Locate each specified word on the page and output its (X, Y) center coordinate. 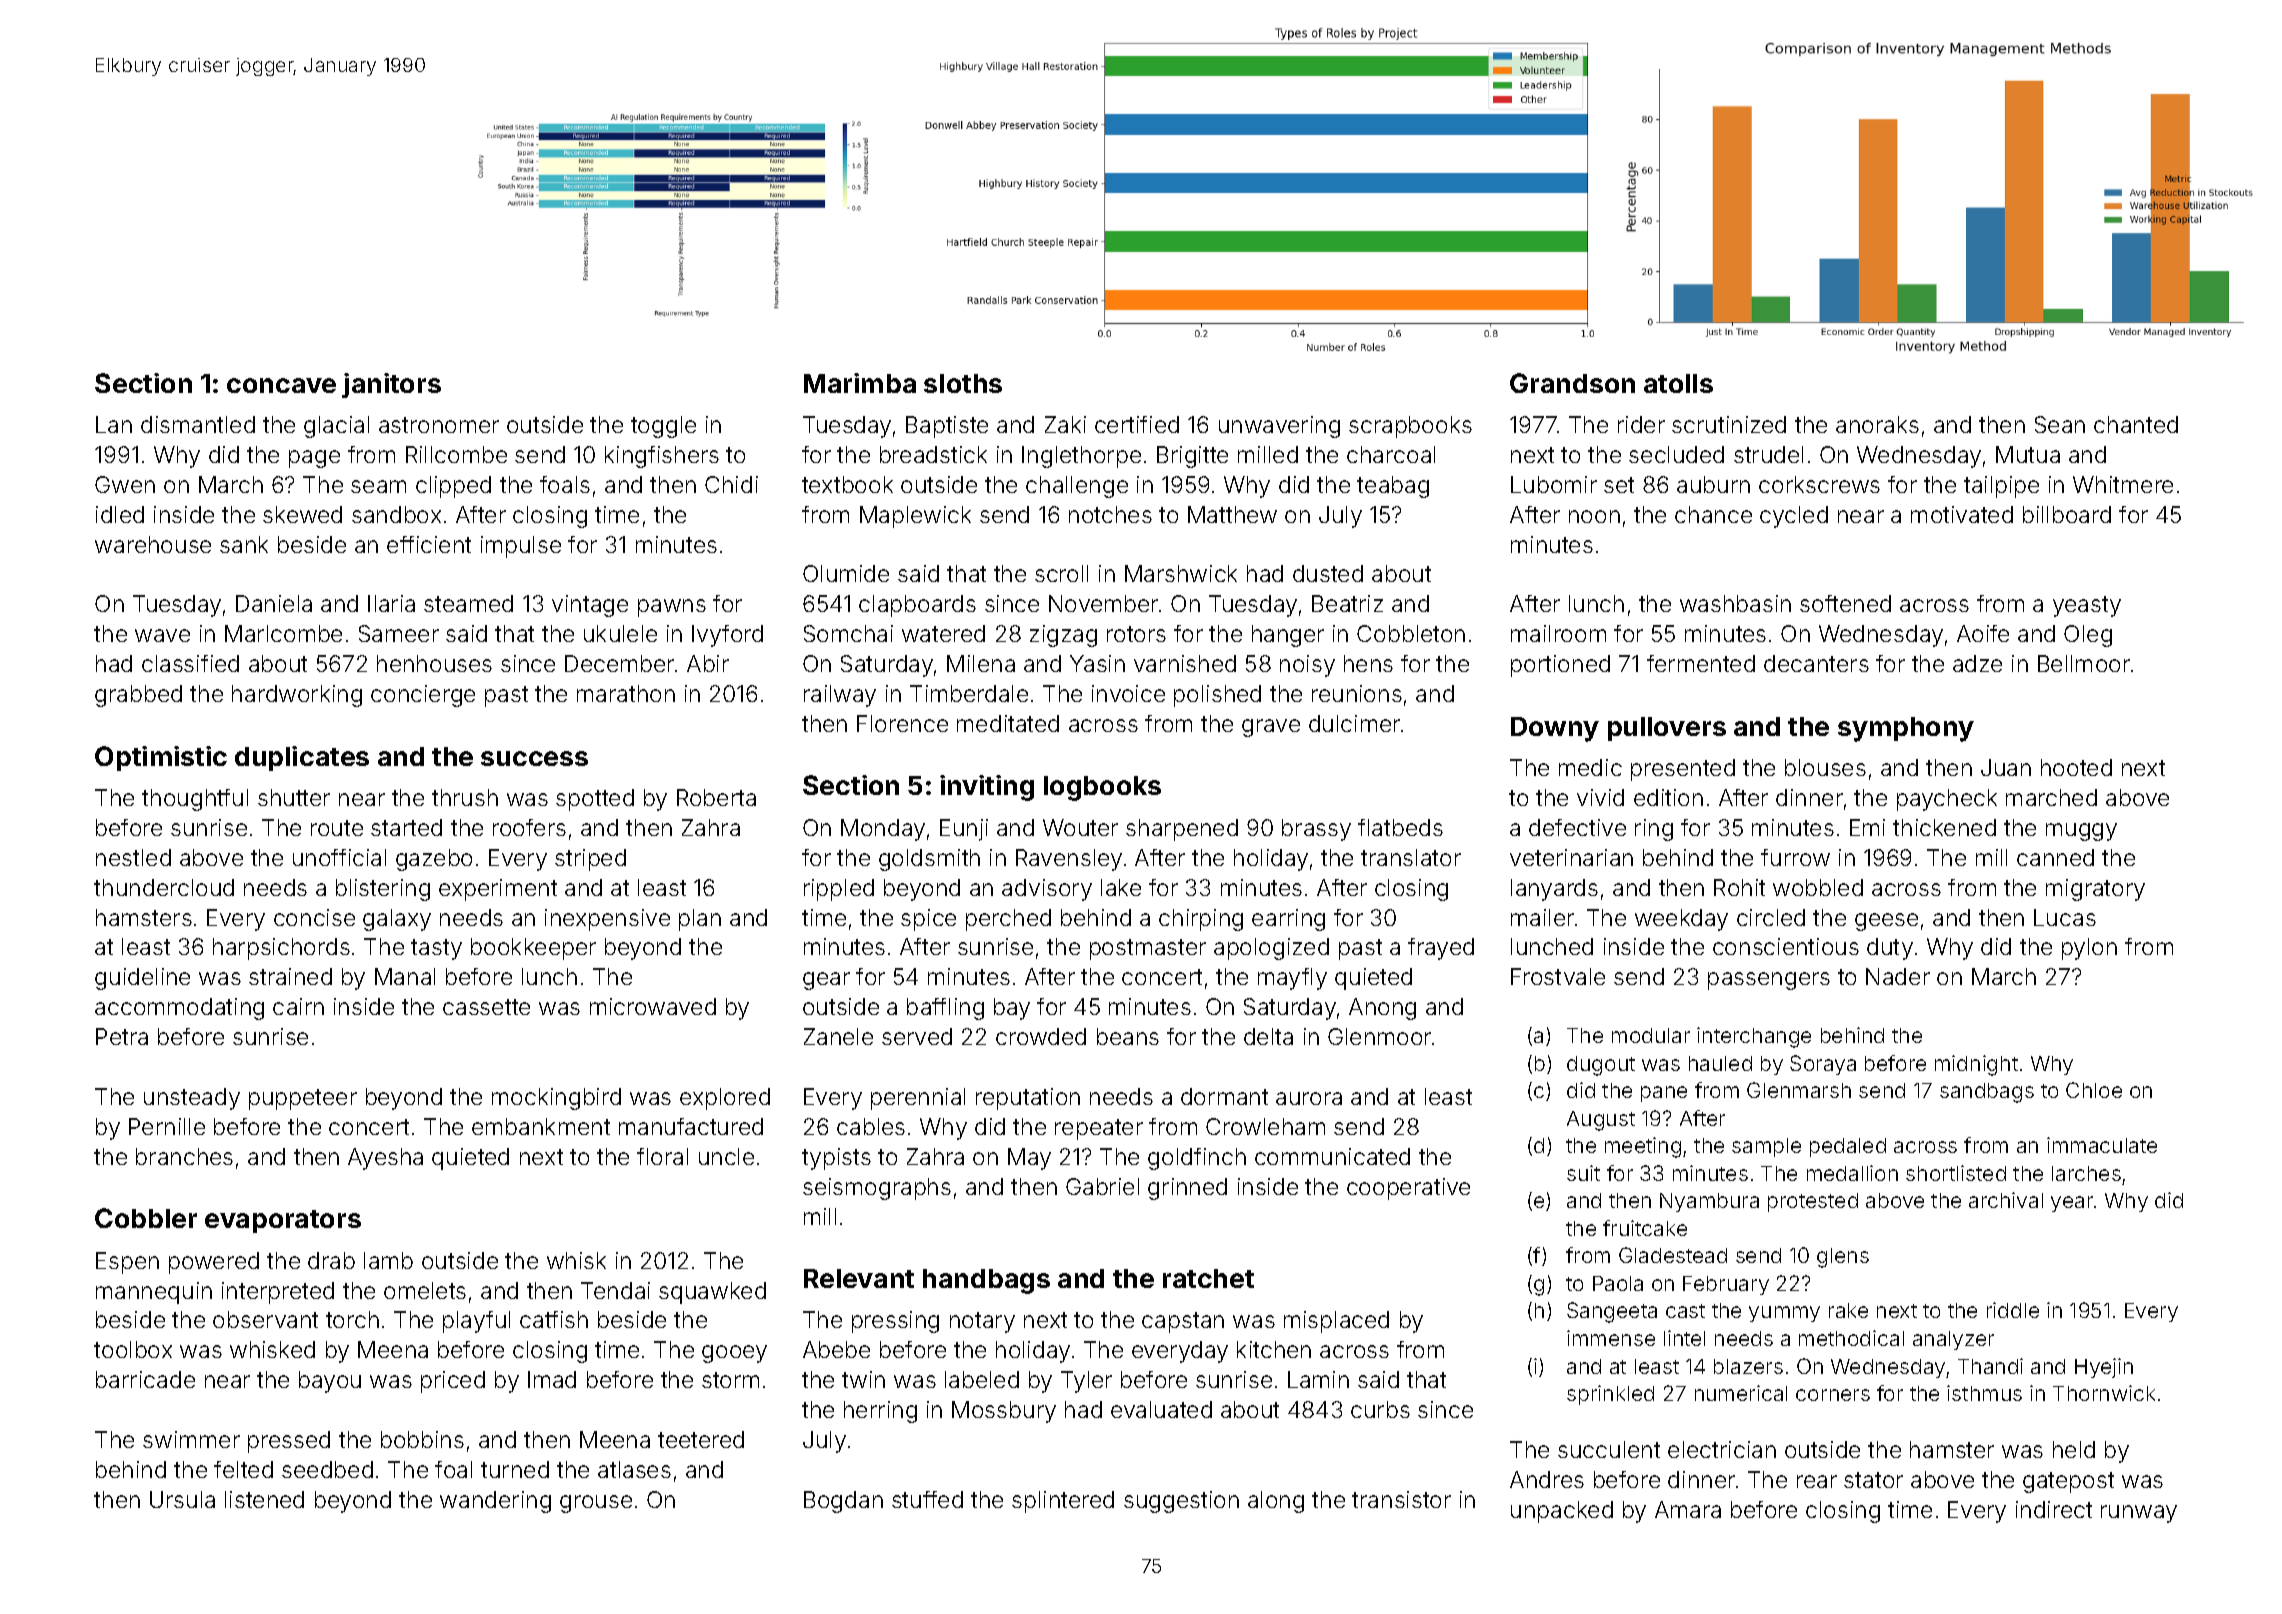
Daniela (274, 603)
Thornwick (2104, 1393)
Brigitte (1192, 457)
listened (264, 1499)
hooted (2076, 767)
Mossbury (1004, 1412)
